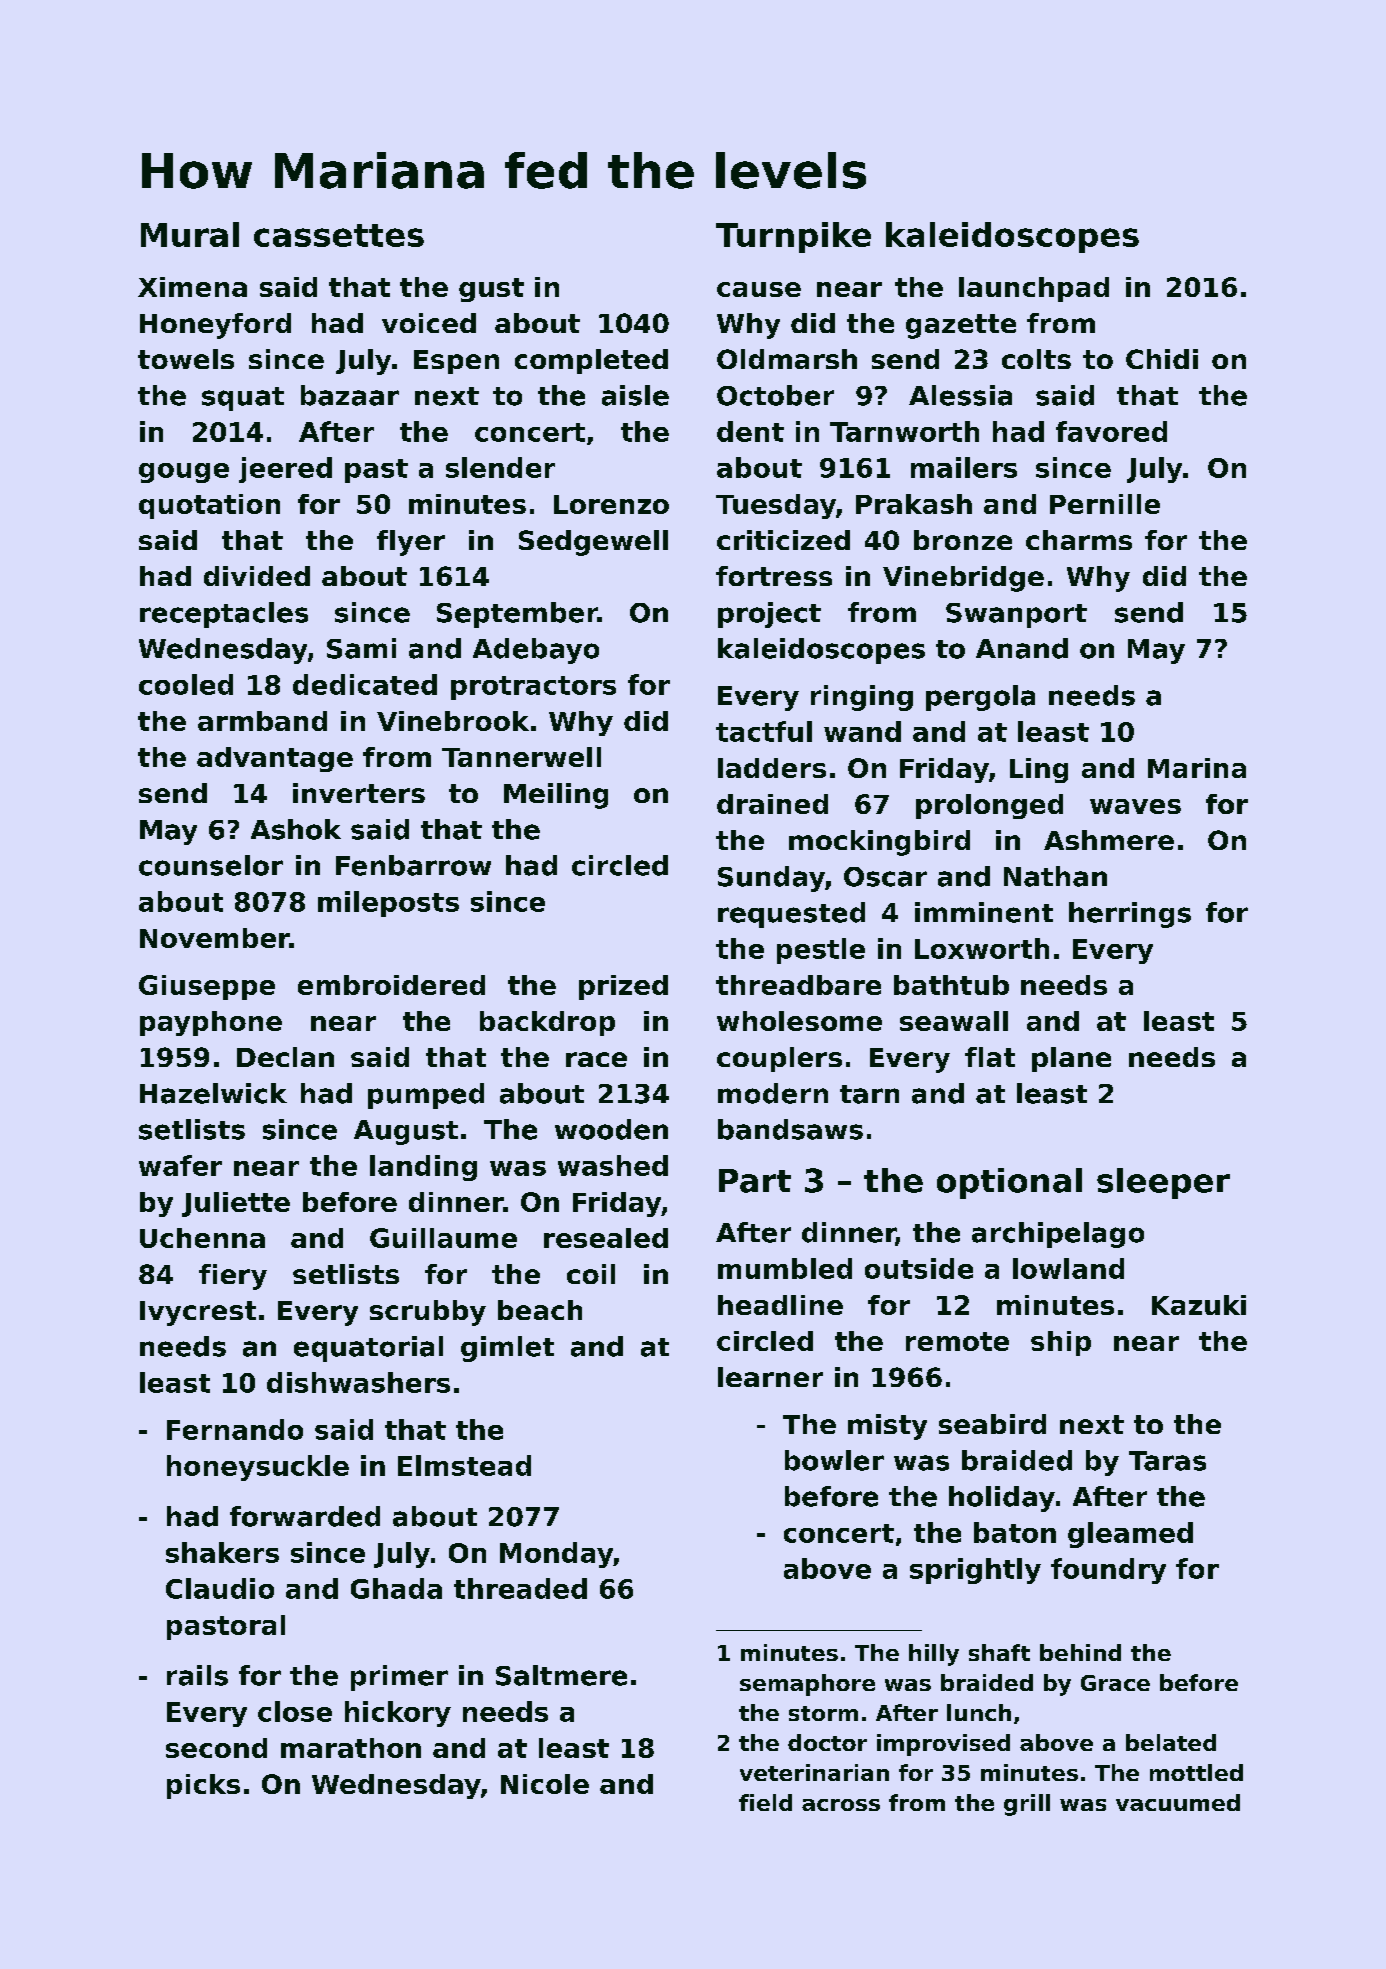 This screenshot has width=1386, height=1969. Describe the element at coordinates (1034, 289) in the screenshot. I see `launchpad` at that location.
